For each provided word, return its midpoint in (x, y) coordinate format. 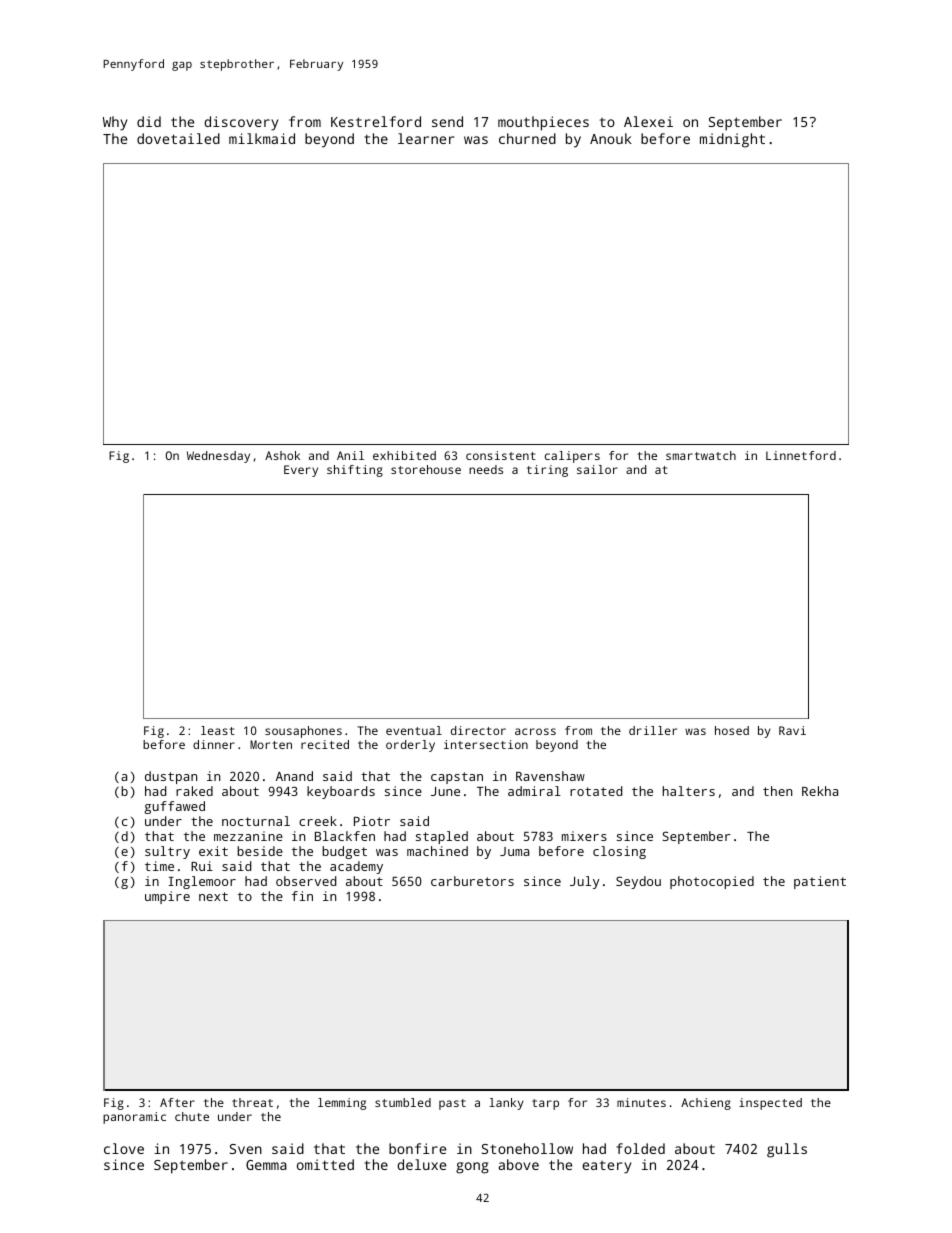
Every (301, 471)
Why (115, 123)
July (585, 882)
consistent (501, 455)
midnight (732, 140)
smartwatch (701, 455)
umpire (167, 897)
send (447, 121)
